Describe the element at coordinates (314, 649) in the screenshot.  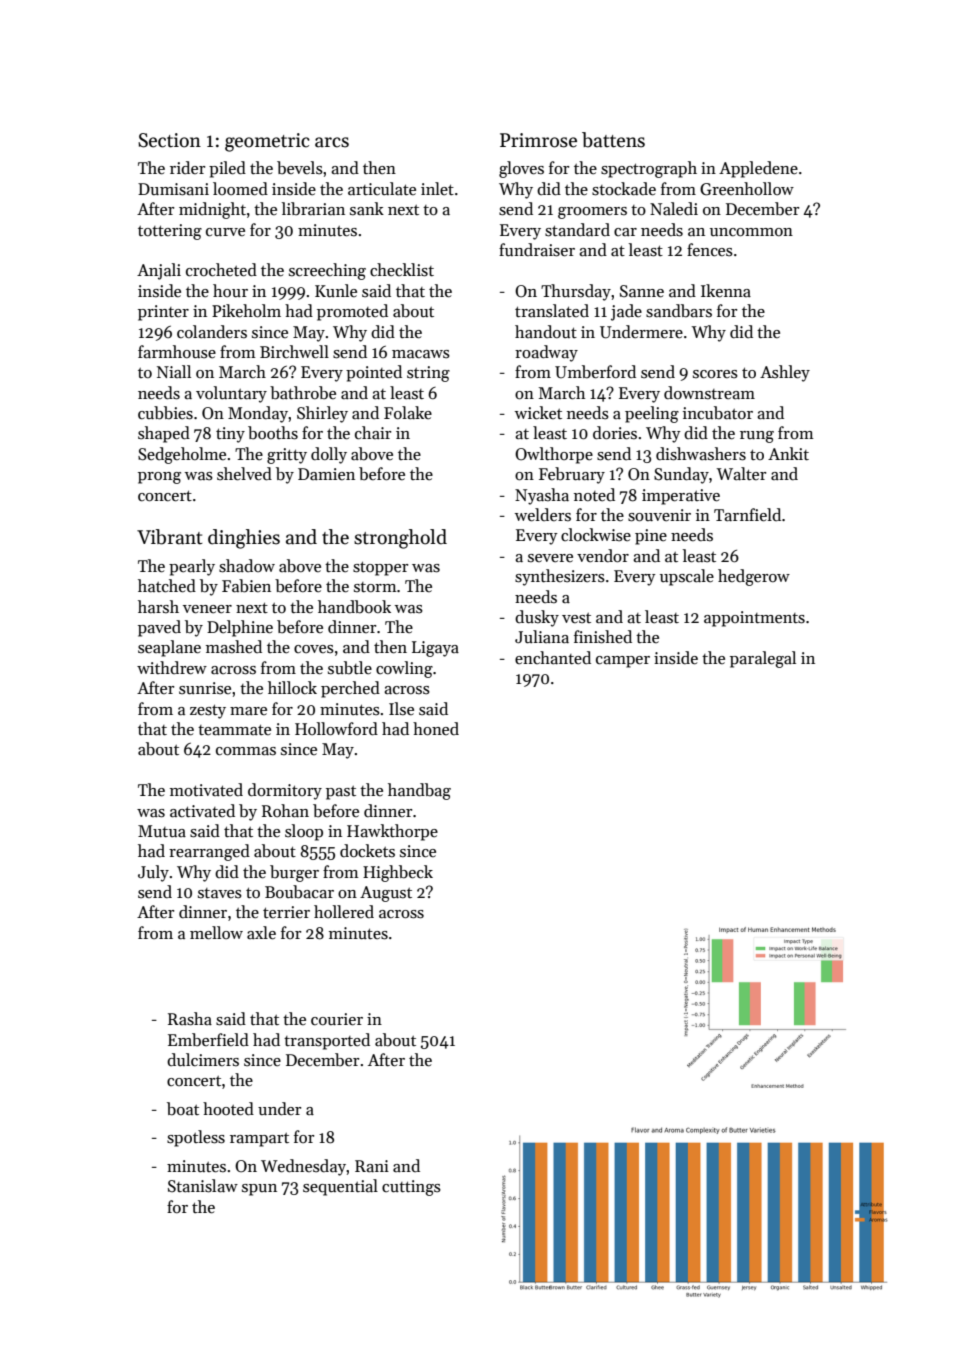
I see `coves` at that location.
